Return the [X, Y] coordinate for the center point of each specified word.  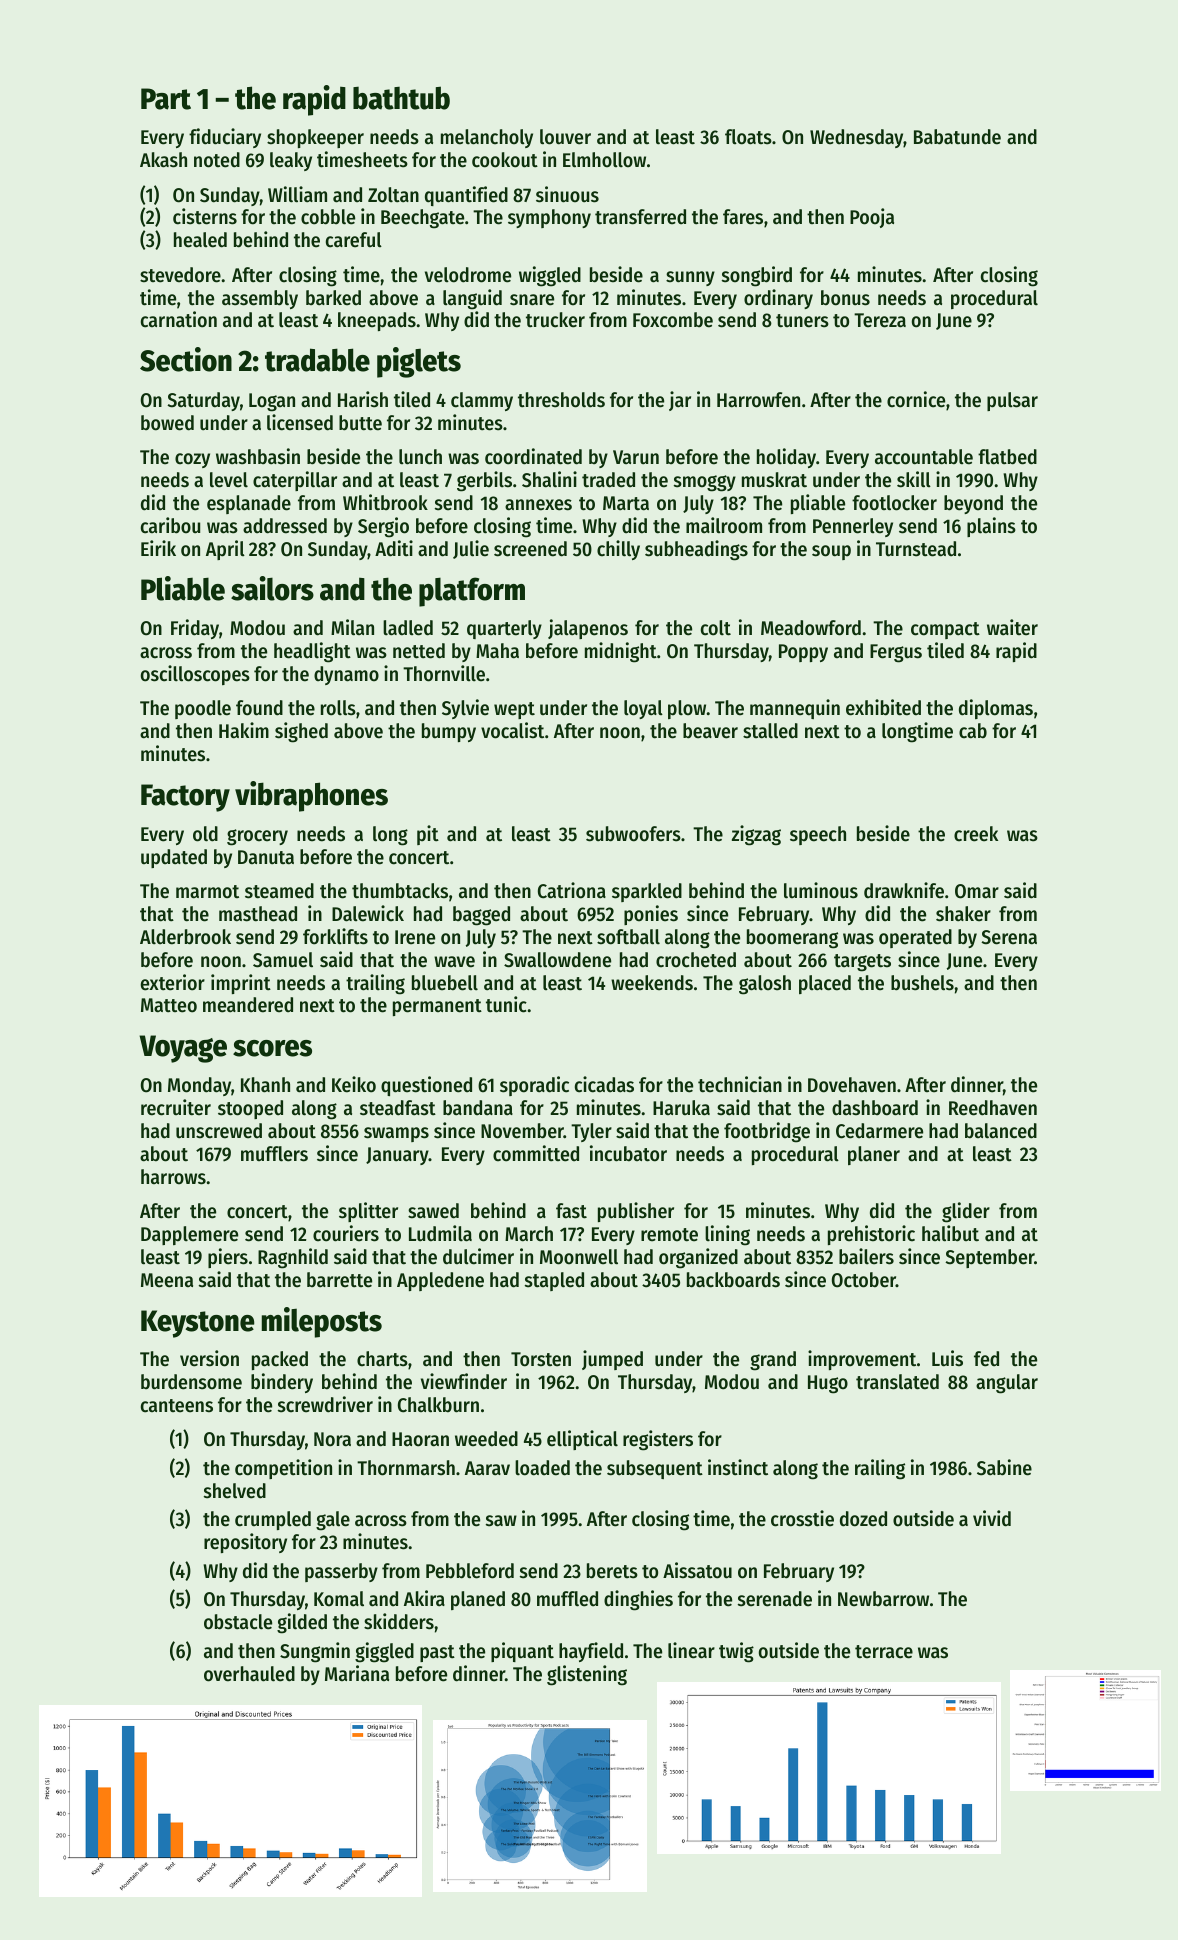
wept [514, 710]
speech [818, 835]
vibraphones [311, 796]
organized [698, 1258]
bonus [845, 298]
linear [691, 1650]
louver [565, 137]
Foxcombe [673, 320]
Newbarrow [883, 1599]
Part [166, 99]
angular [1007, 1384]
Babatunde [957, 137]
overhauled [249, 1674]
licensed [300, 422]
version [209, 1358]
